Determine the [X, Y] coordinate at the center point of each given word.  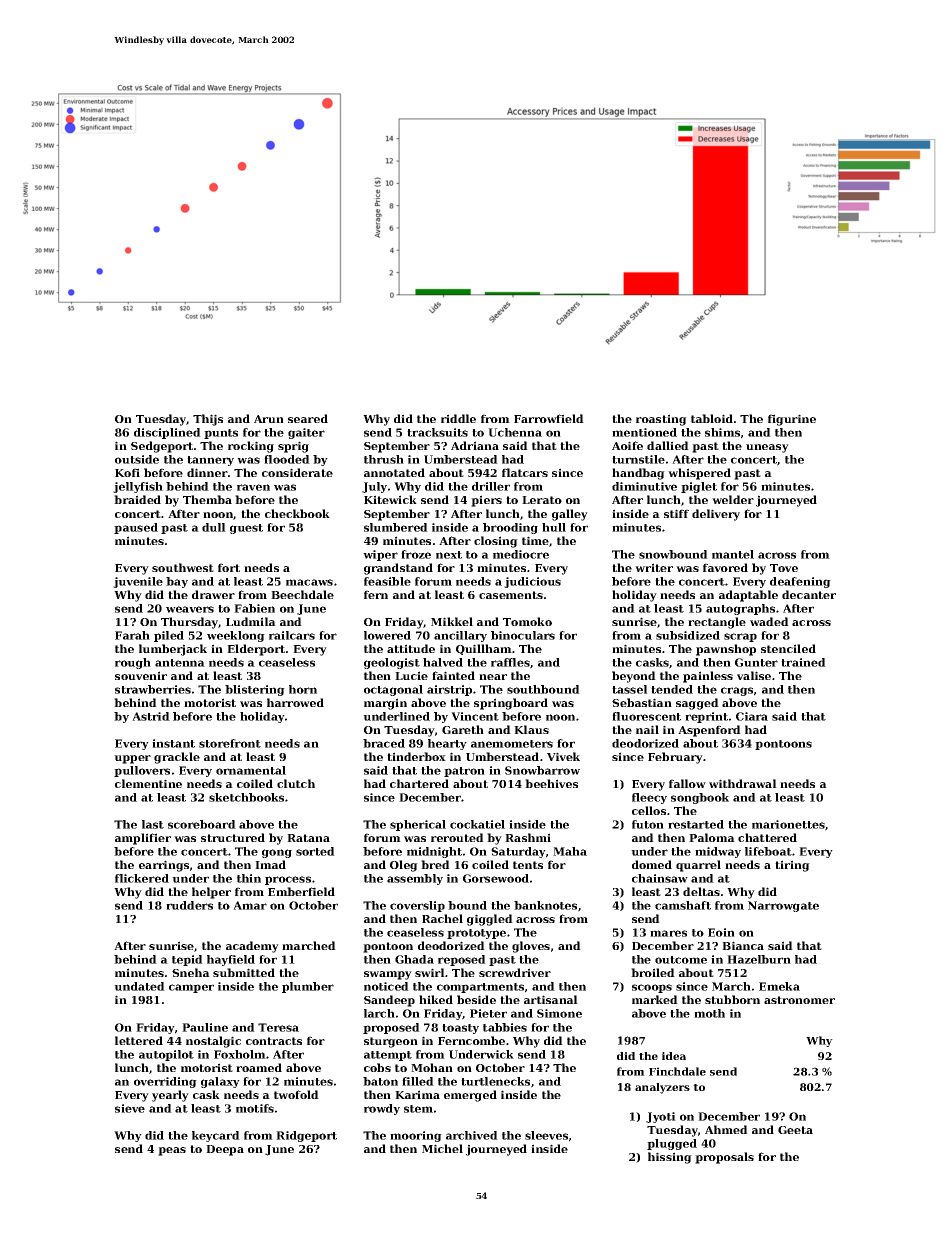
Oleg [404, 866]
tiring [792, 866]
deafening [800, 582]
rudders [189, 905]
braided [137, 499]
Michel [442, 1148]
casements [511, 595]
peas [172, 1151]
